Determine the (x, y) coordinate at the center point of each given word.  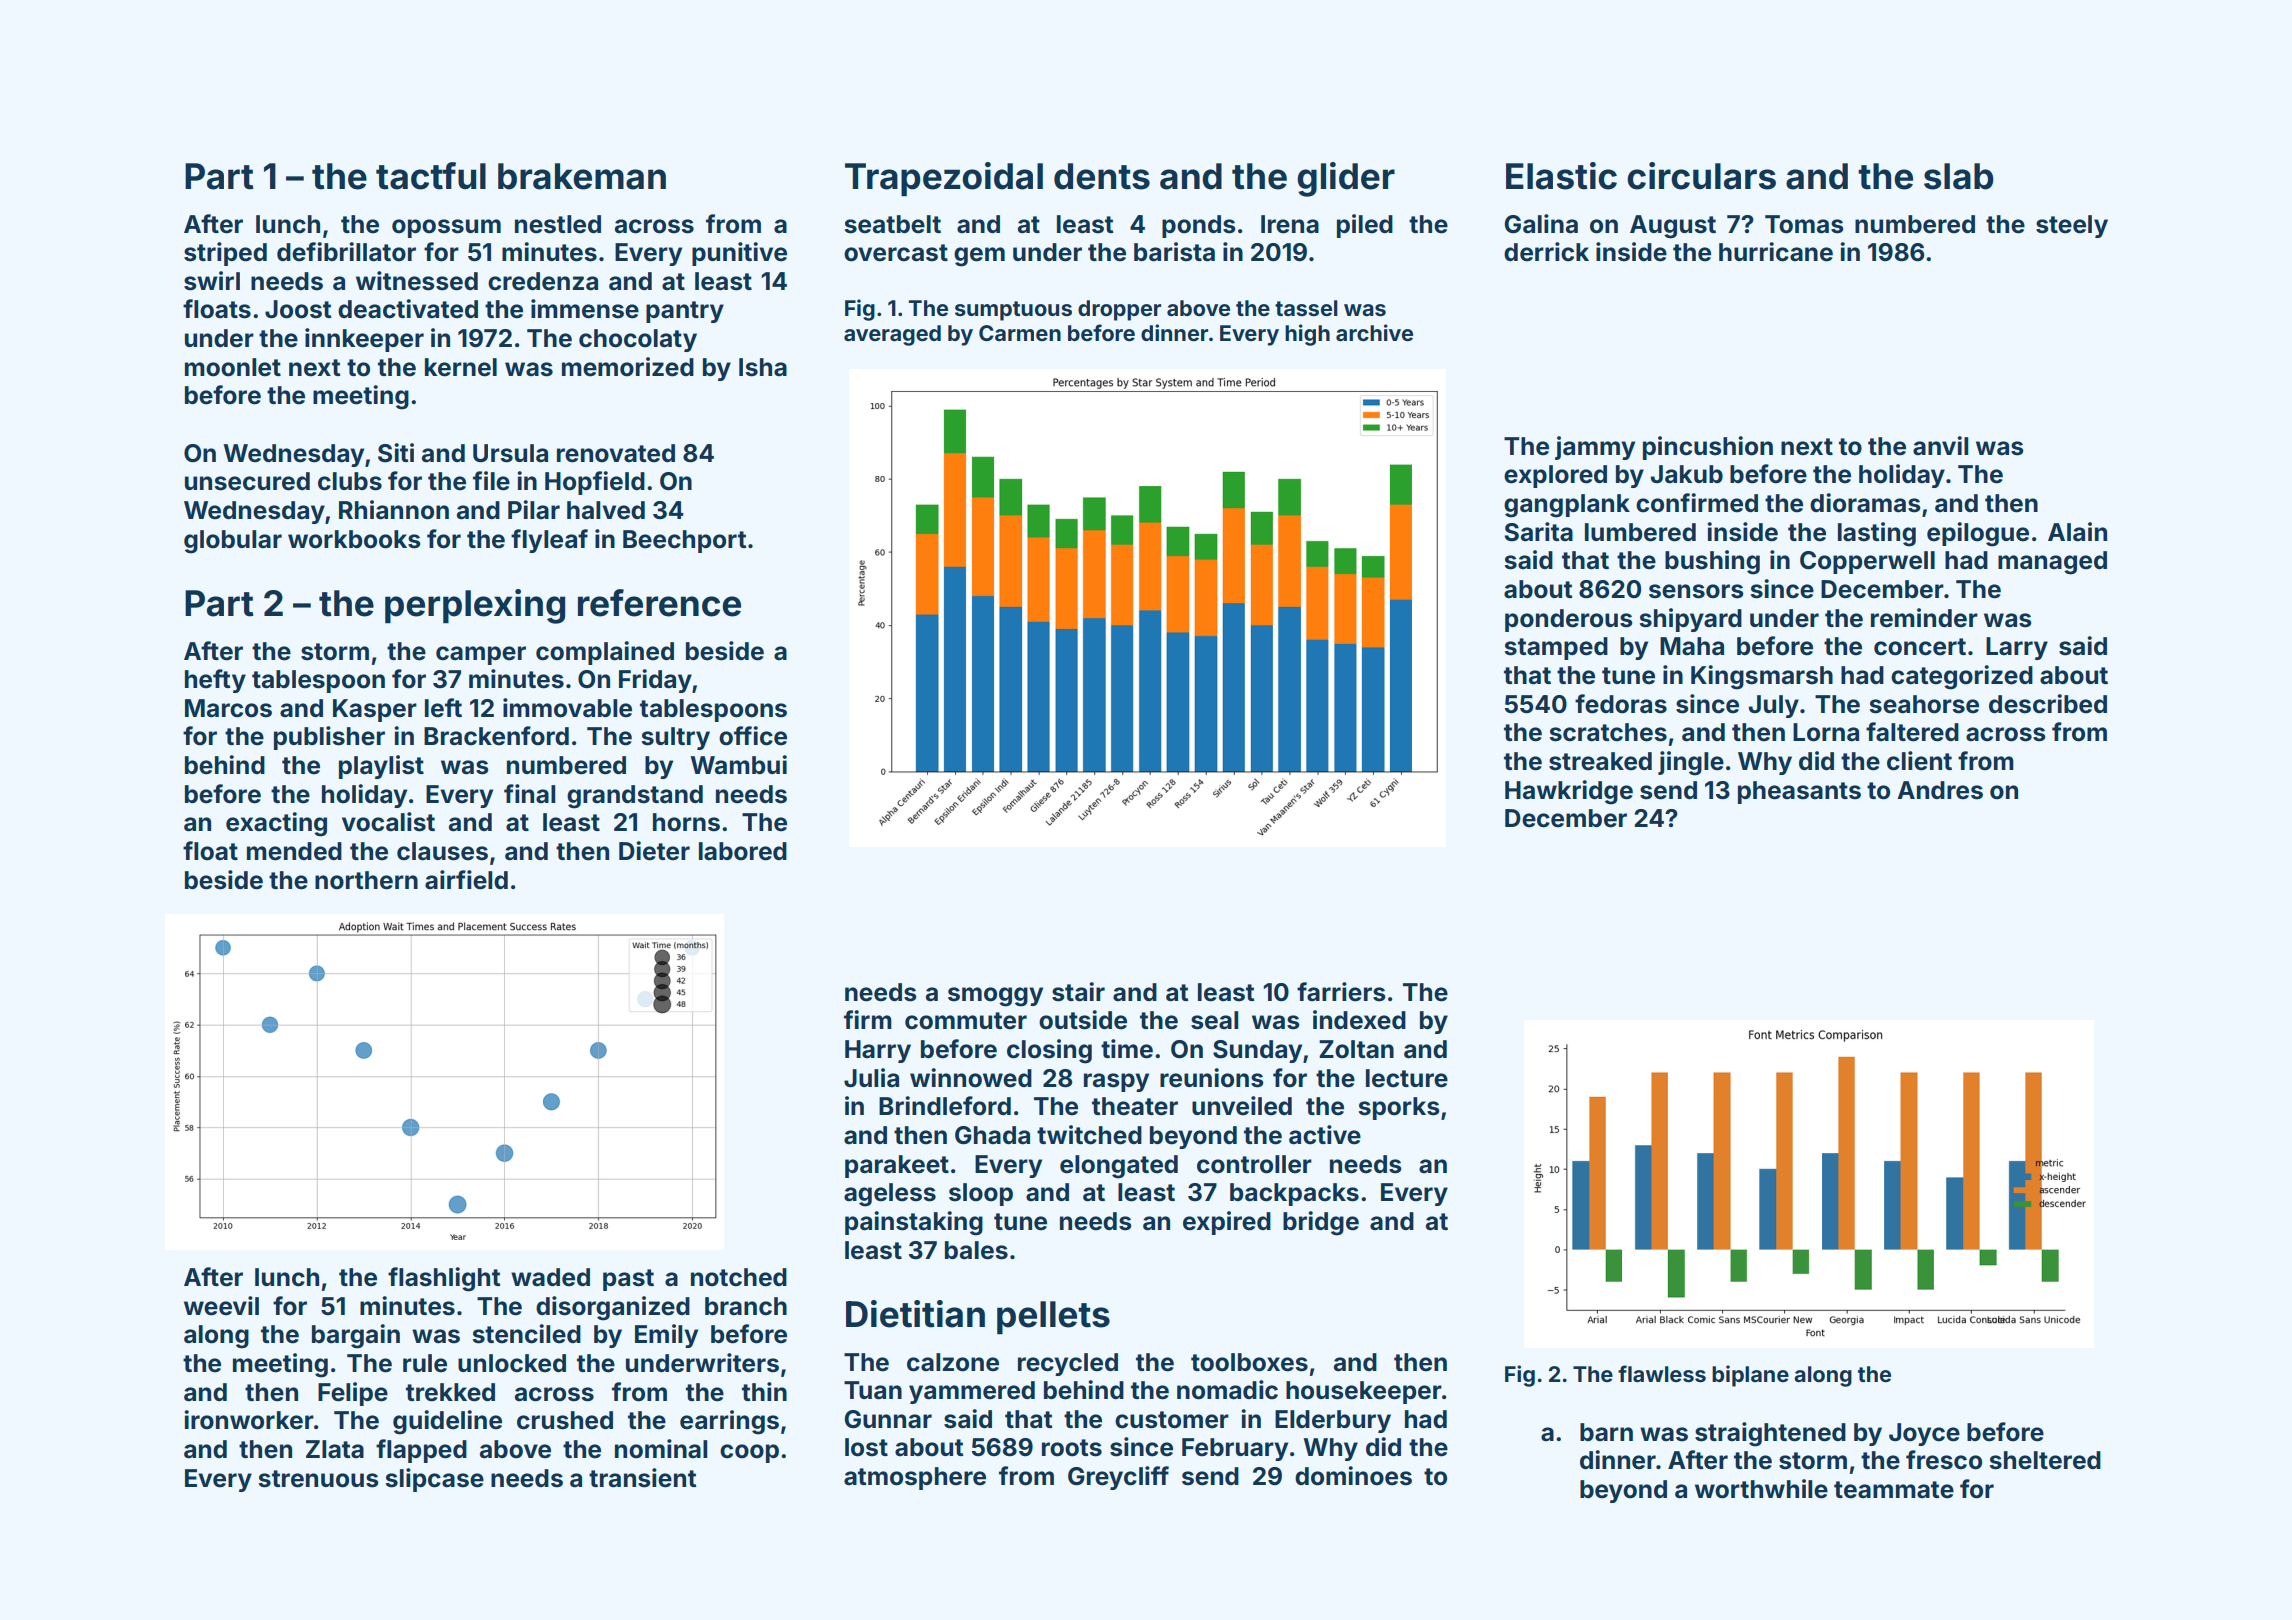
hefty (215, 681)
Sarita (1539, 532)
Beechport (685, 541)
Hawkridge (1569, 792)
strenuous (319, 1479)
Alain (2077, 532)
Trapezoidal (944, 179)
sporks (1399, 1108)
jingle (1691, 763)
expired (1227, 1223)
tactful (431, 176)
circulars (1701, 176)
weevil (221, 1306)
